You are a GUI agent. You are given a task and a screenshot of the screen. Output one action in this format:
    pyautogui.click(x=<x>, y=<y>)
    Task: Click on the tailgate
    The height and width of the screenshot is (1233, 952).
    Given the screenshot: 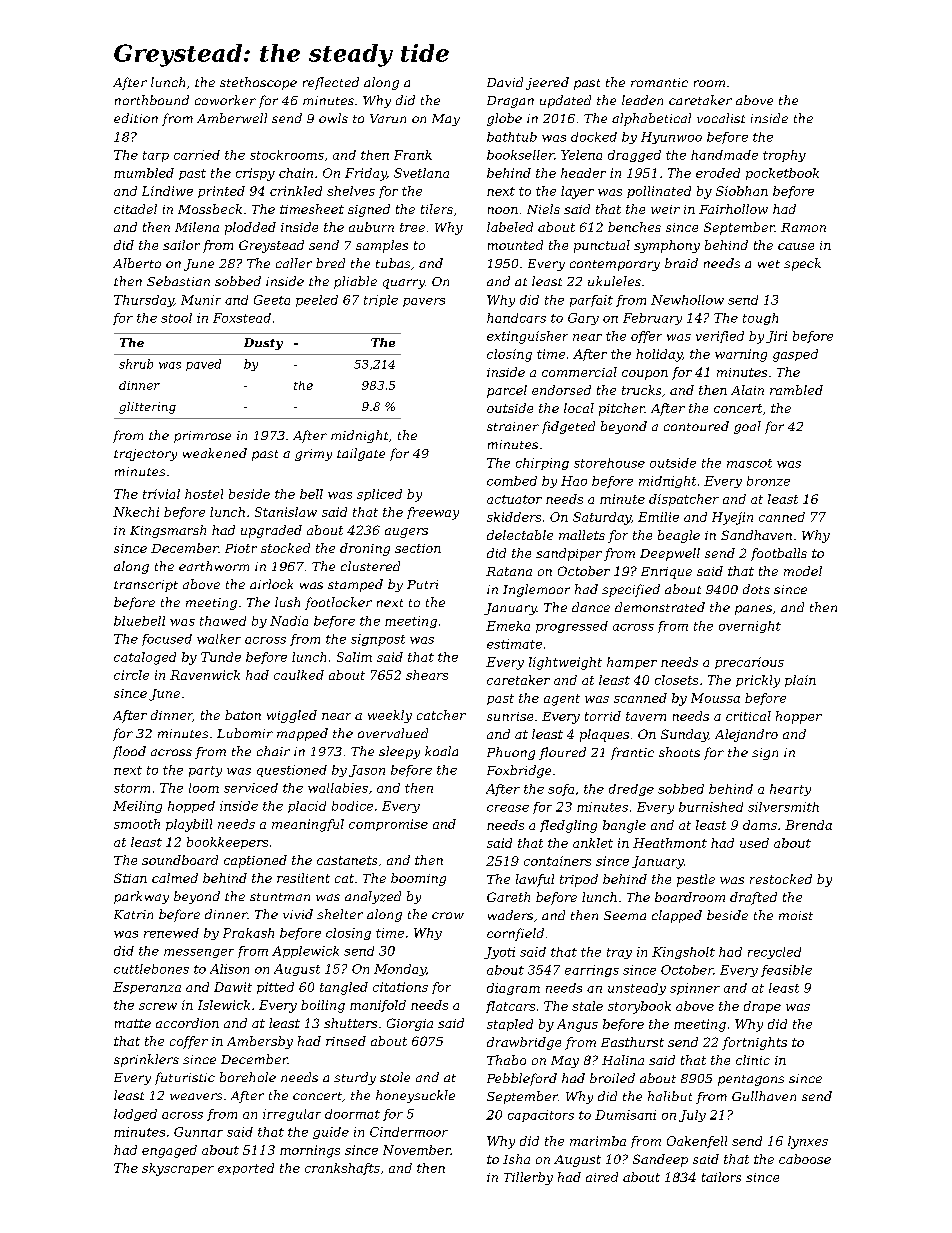 What is the action you would take?
    pyautogui.click(x=361, y=454)
